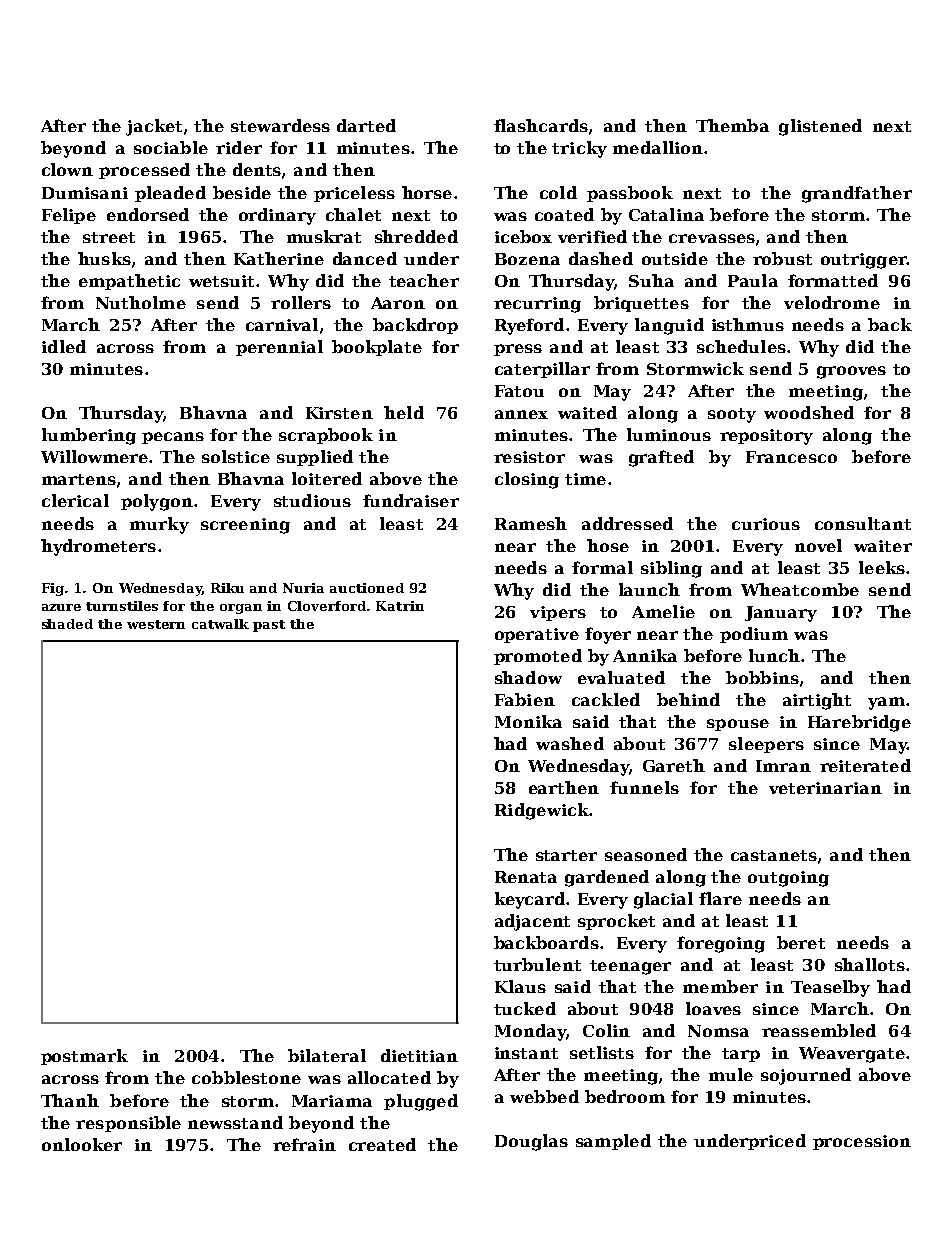 The image size is (952, 1233). What do you see at coordinates (327, 1055) in the image?
I see `bilateral` at bounding box center [327, 1055].
